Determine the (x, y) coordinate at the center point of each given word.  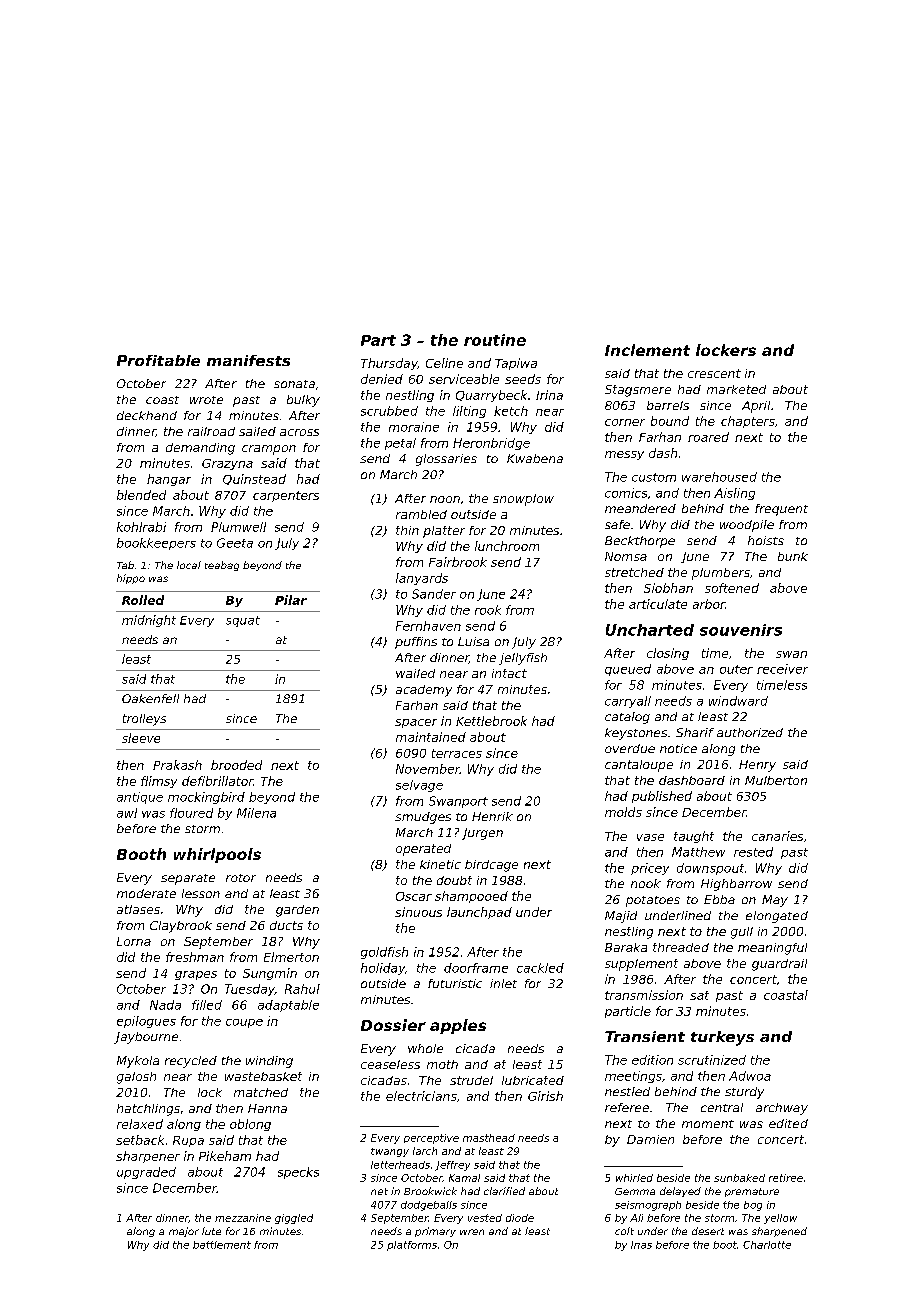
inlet (503, 983)
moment (708, 1124)
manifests (248, 360)
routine (495, 340)
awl (127, 813)
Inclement (647, 350)
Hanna (267, 1108)
